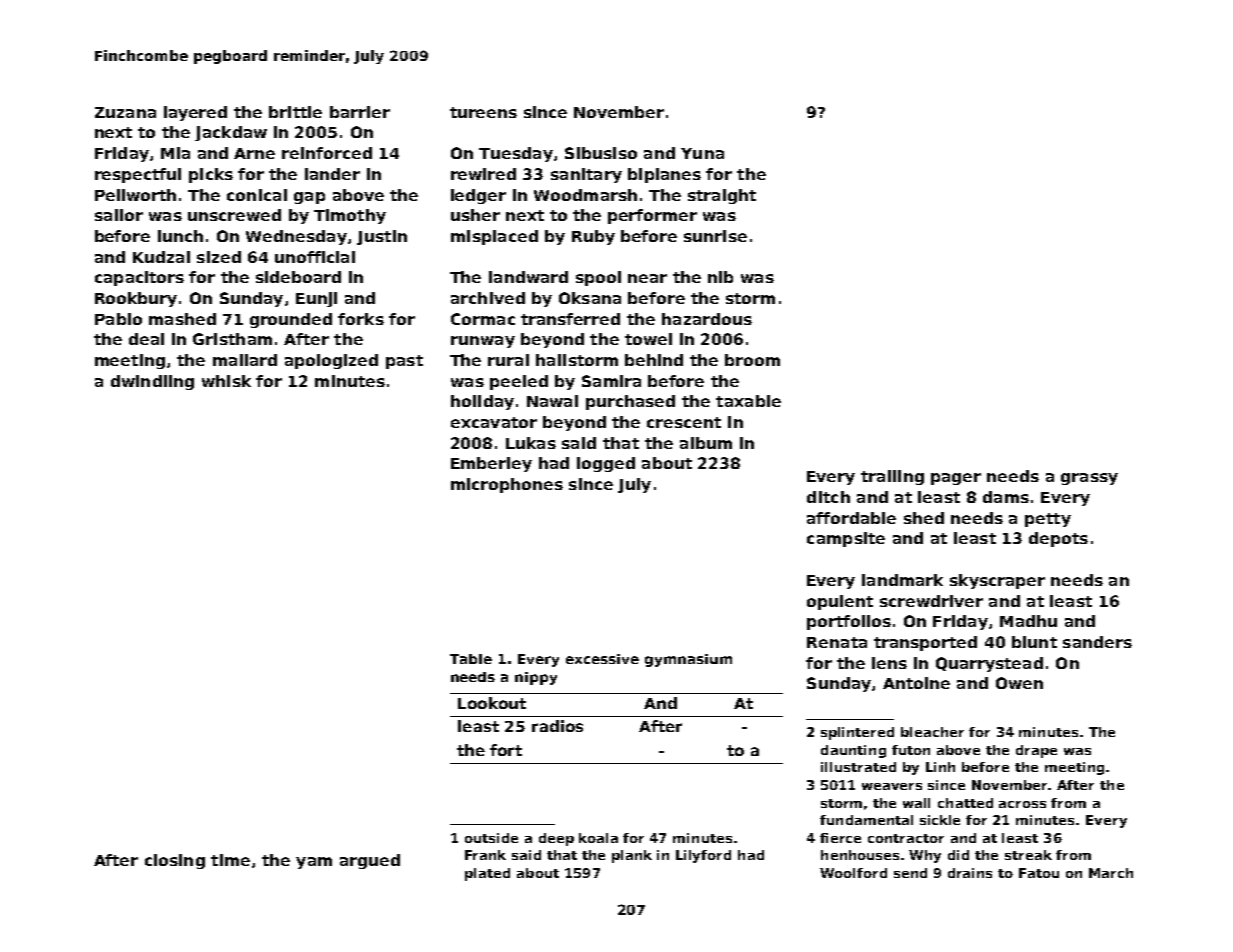  Describe the element at coordinates (611, 381) in the page. I see `Samira` at that location.
